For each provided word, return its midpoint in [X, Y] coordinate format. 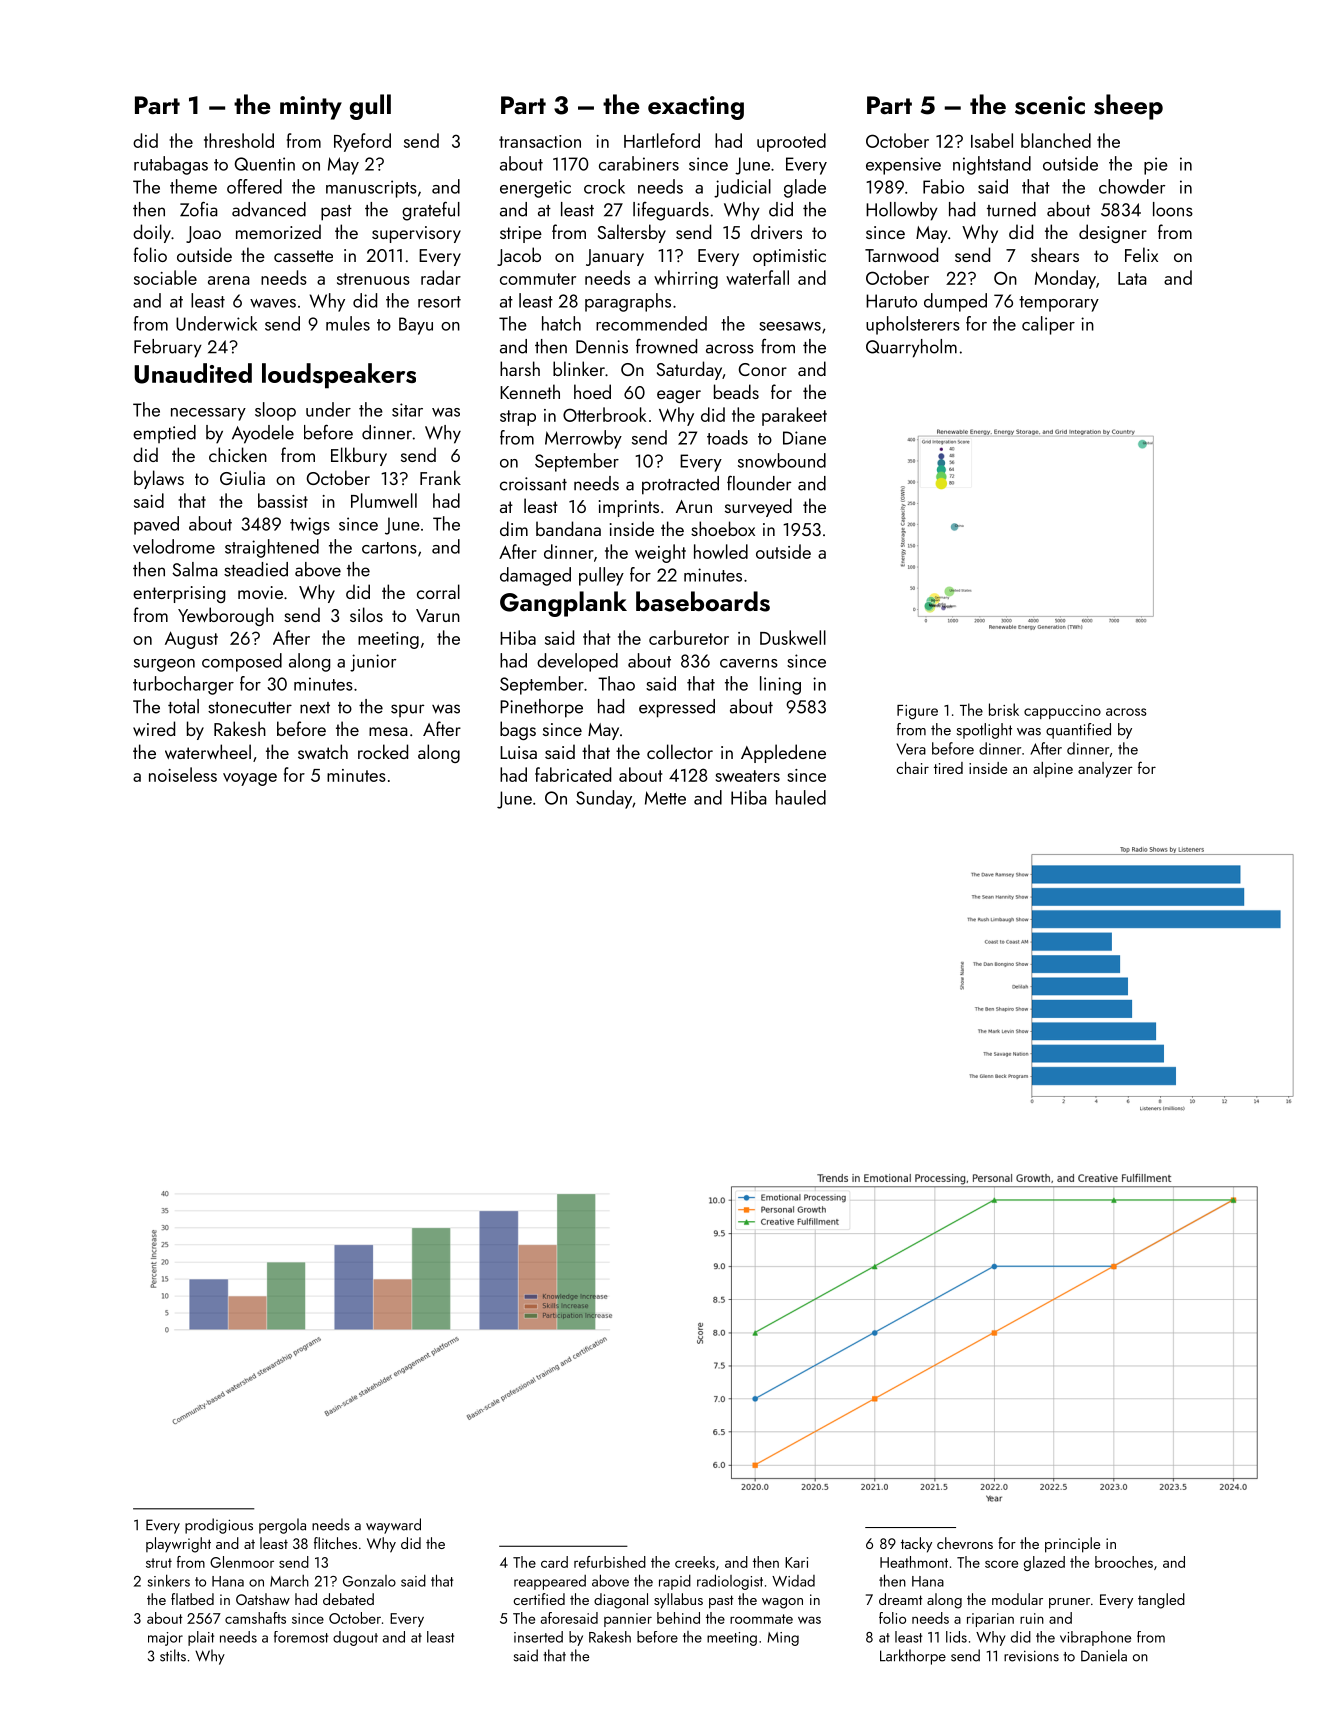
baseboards [703, 601]
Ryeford [362, 142]
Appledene [783, 753]
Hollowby [902, 211]
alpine [1053, 770]
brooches [1124, 1562]
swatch [323, 751]
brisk [1004, 709]
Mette [665, 798]
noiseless [183, 774]
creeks [695, 1562]
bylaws [159, 479]
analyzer [1105, 770]
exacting [696, 108]
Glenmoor [242, 1562]
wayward [393, 1526]
